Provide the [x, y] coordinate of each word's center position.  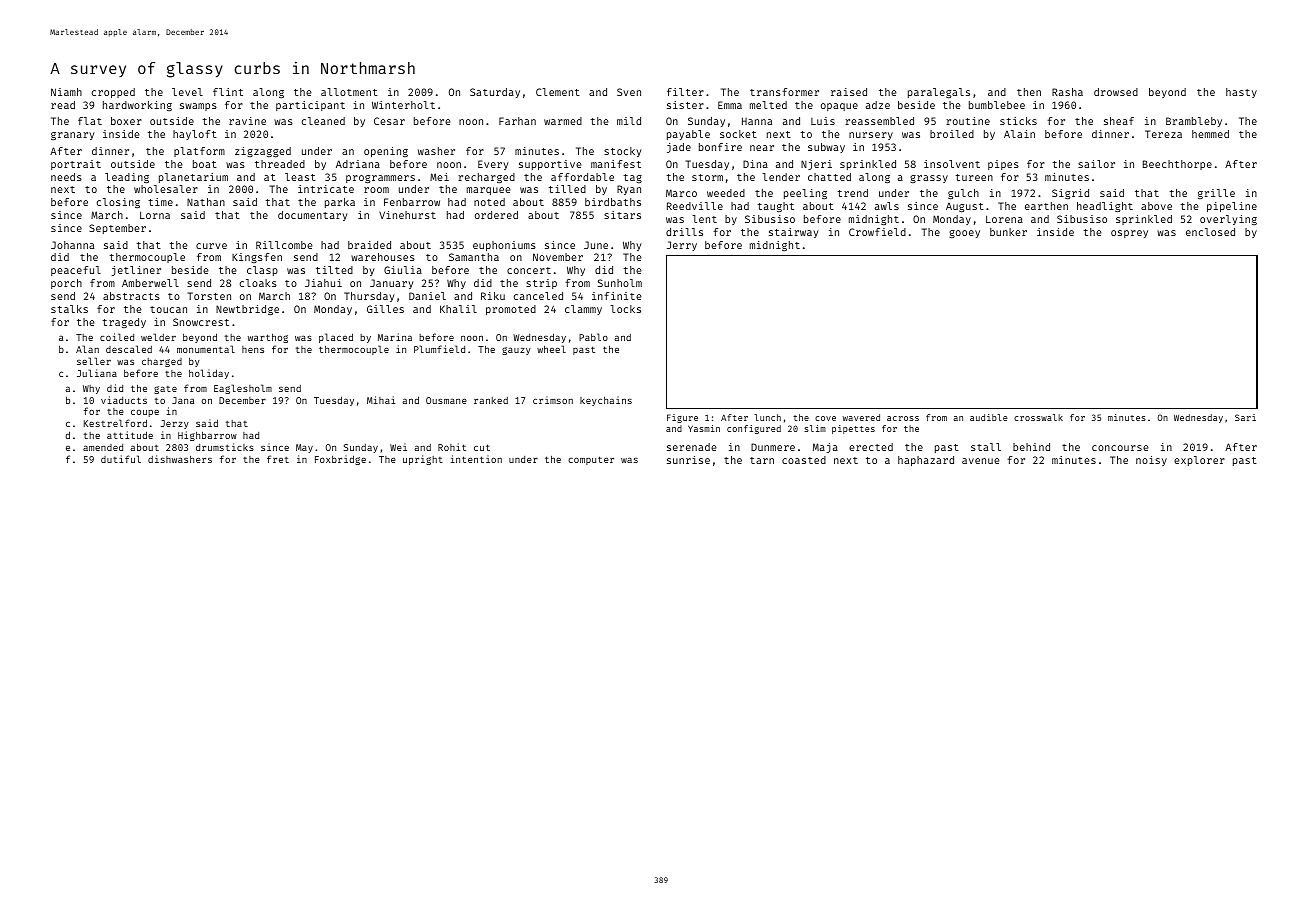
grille [1216, 194]
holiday [209, 374]
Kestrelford [115, 423]
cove [825, 418]
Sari [1245, 417]
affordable [582, 177]
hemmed [1210, 134]
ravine [247, 121]
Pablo [593, 337]
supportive [550, 165]
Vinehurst [407, 215]
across [903, 418]
